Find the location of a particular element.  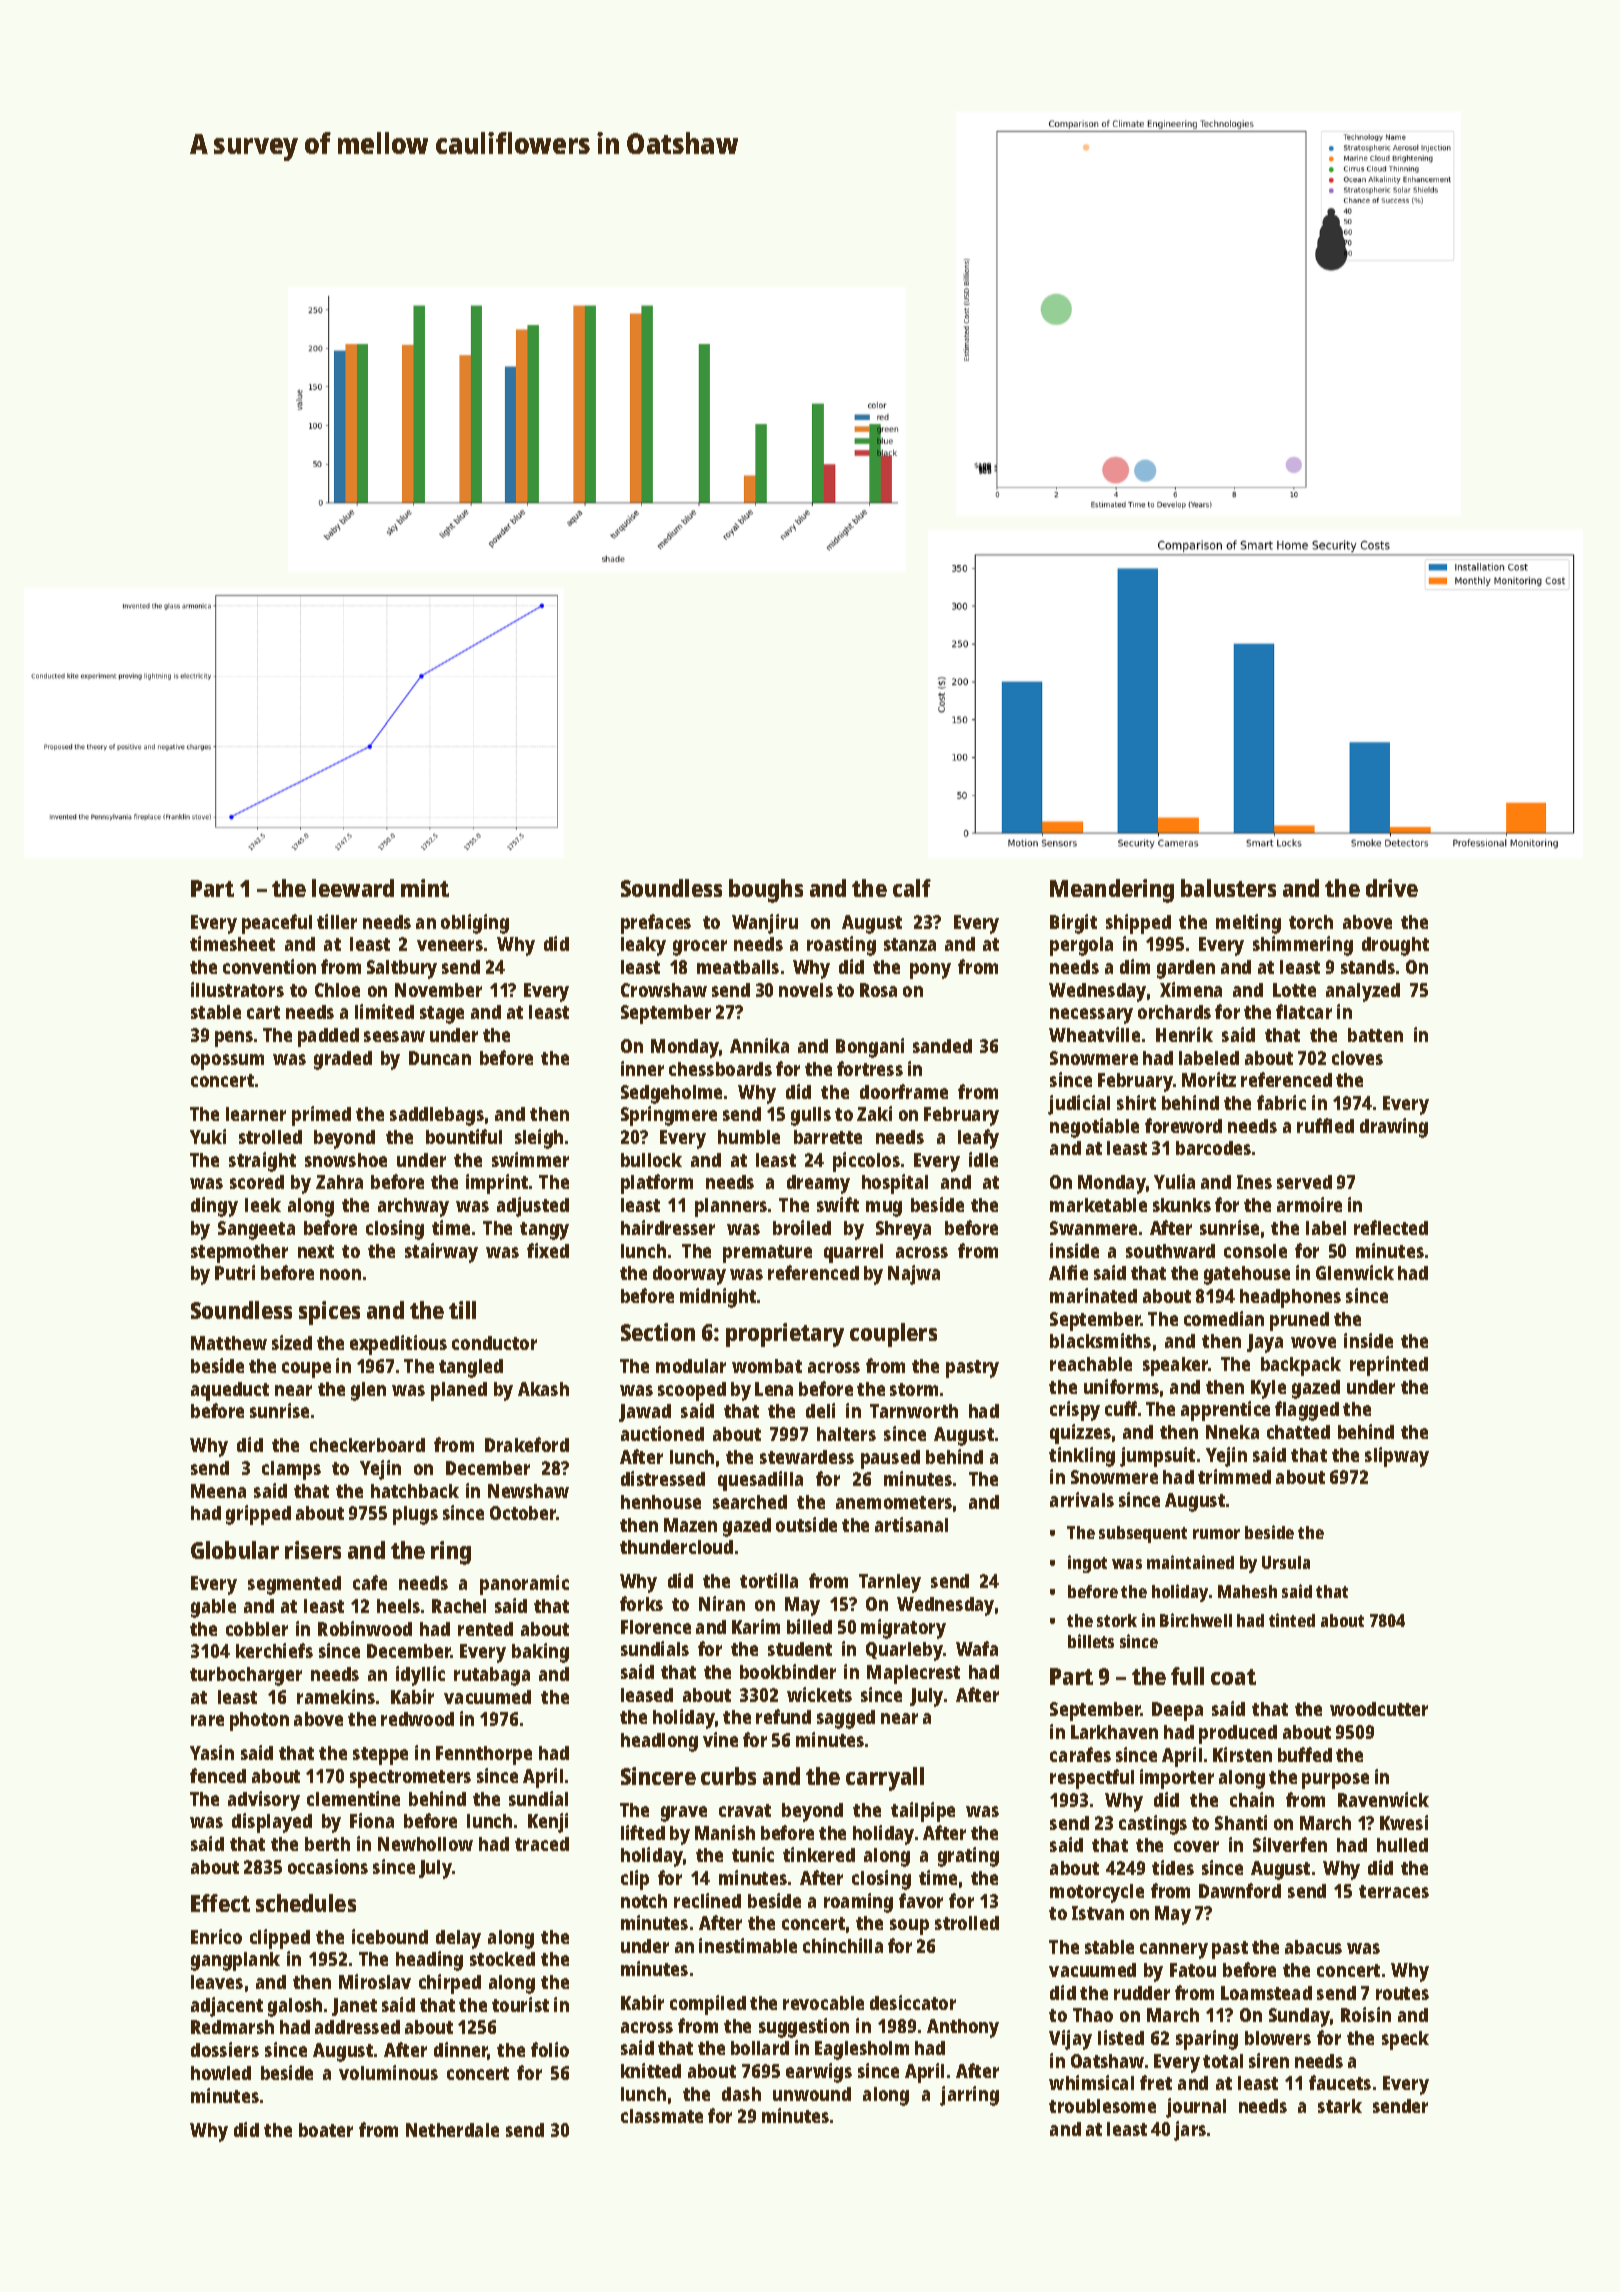

kerchiefs is located at coordinates (274, 1650).
